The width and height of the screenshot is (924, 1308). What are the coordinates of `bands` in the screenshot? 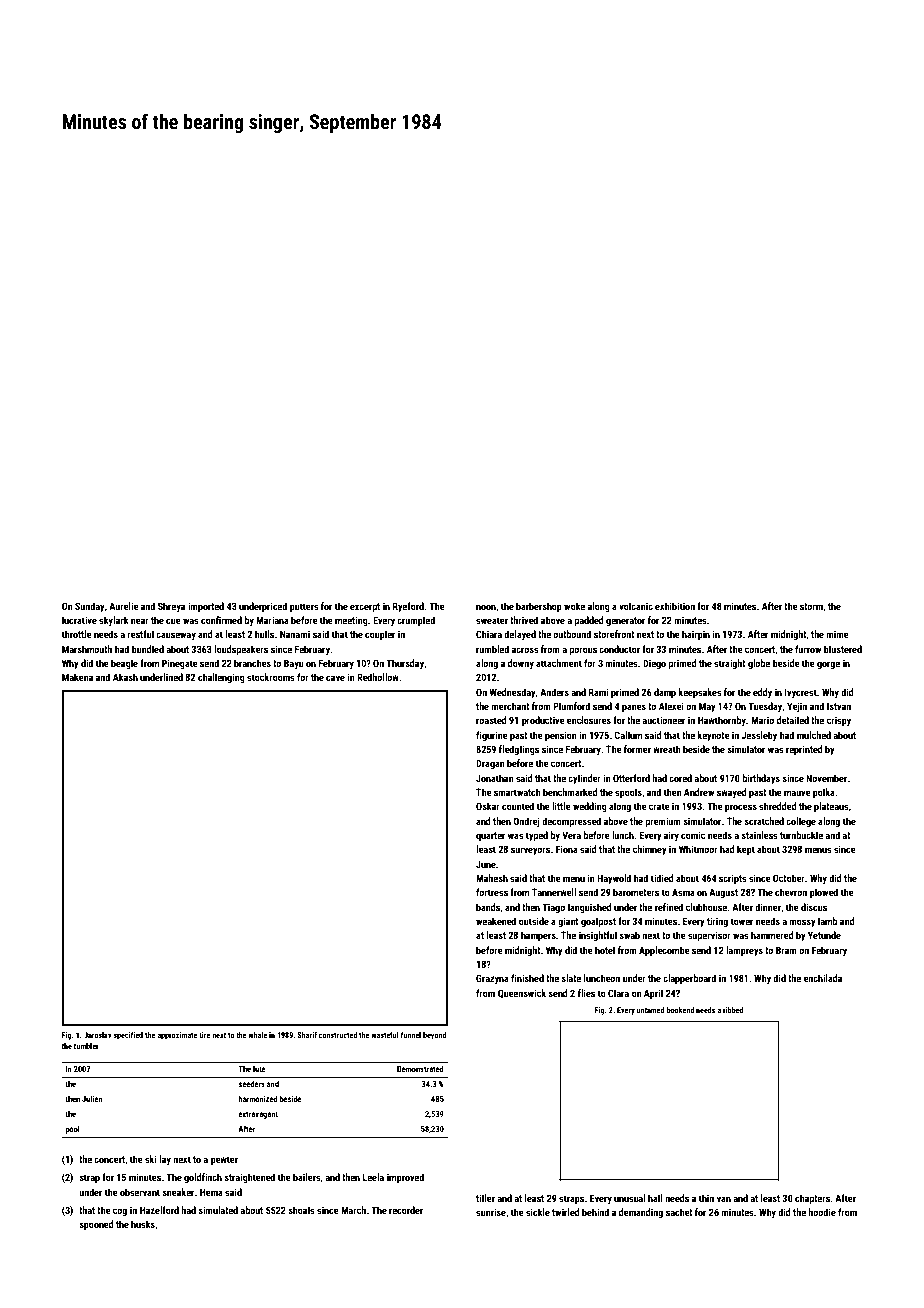 It's located at (488, 907).
